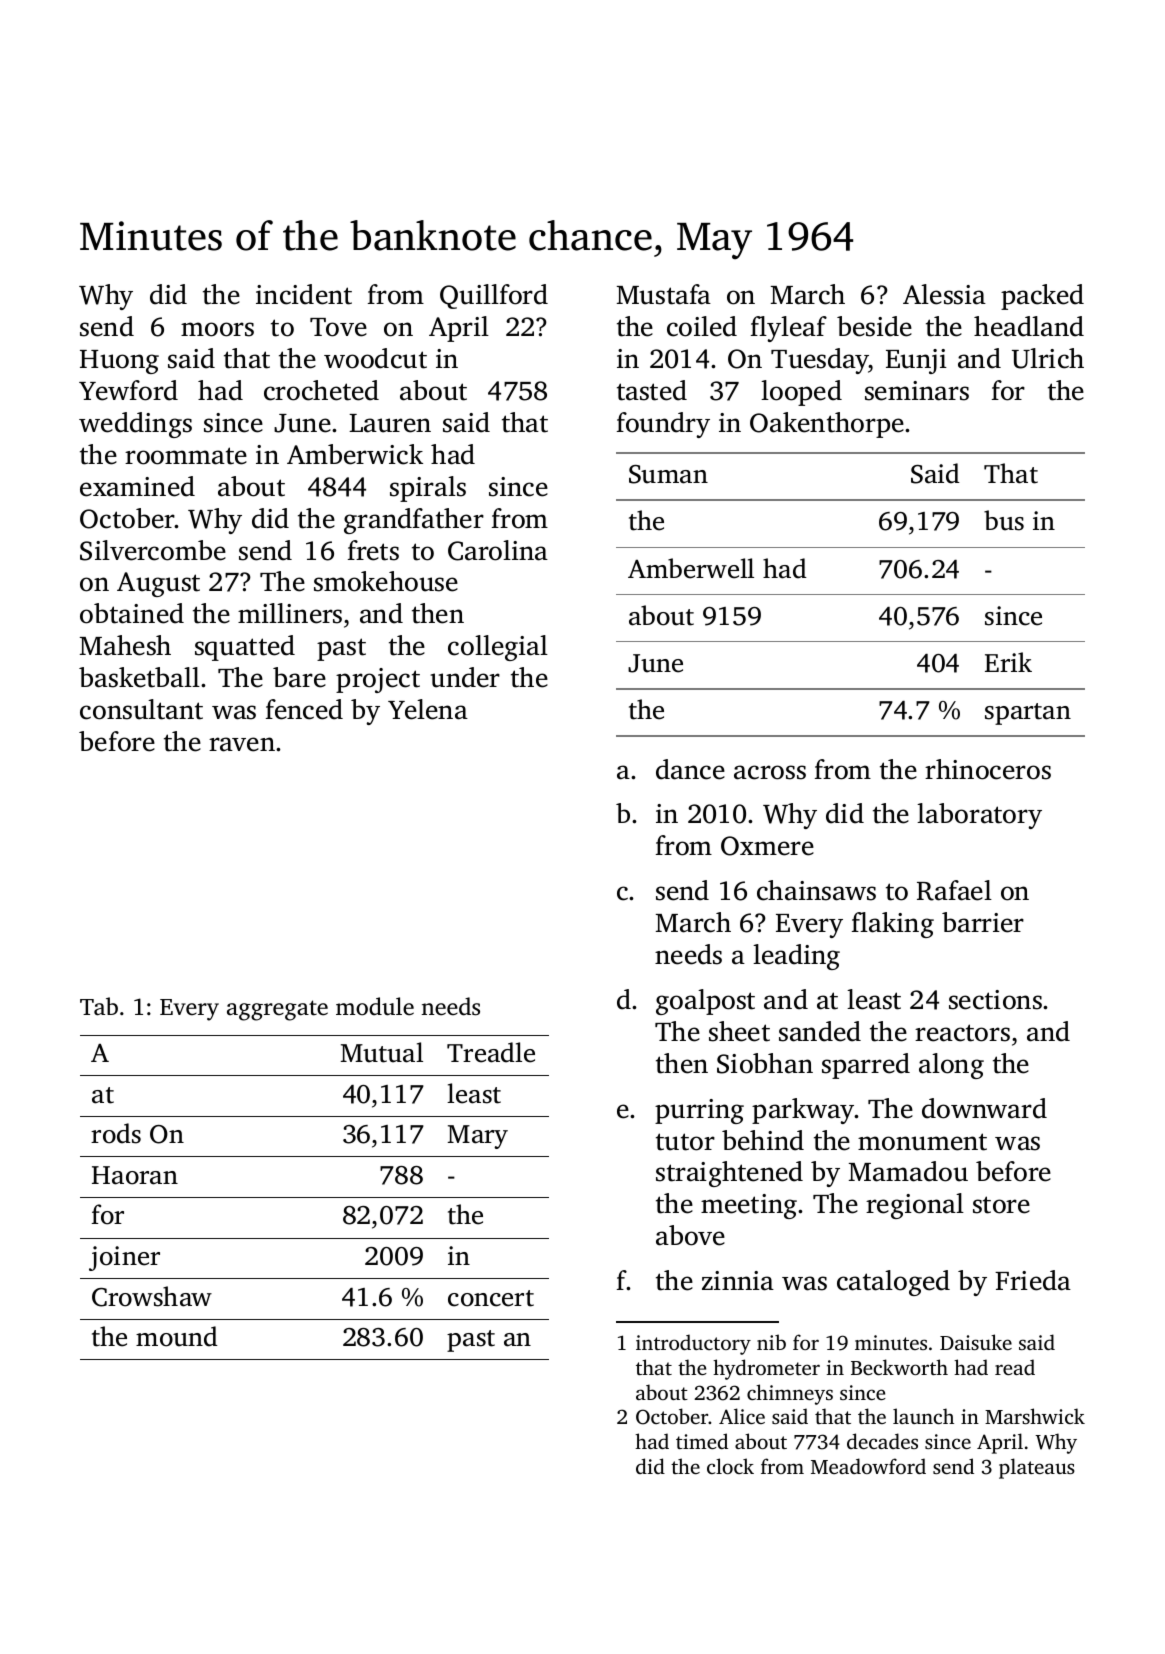  Describe the element at coordinates (983, 922) in the screenshot. I see `barrier` at that location.
